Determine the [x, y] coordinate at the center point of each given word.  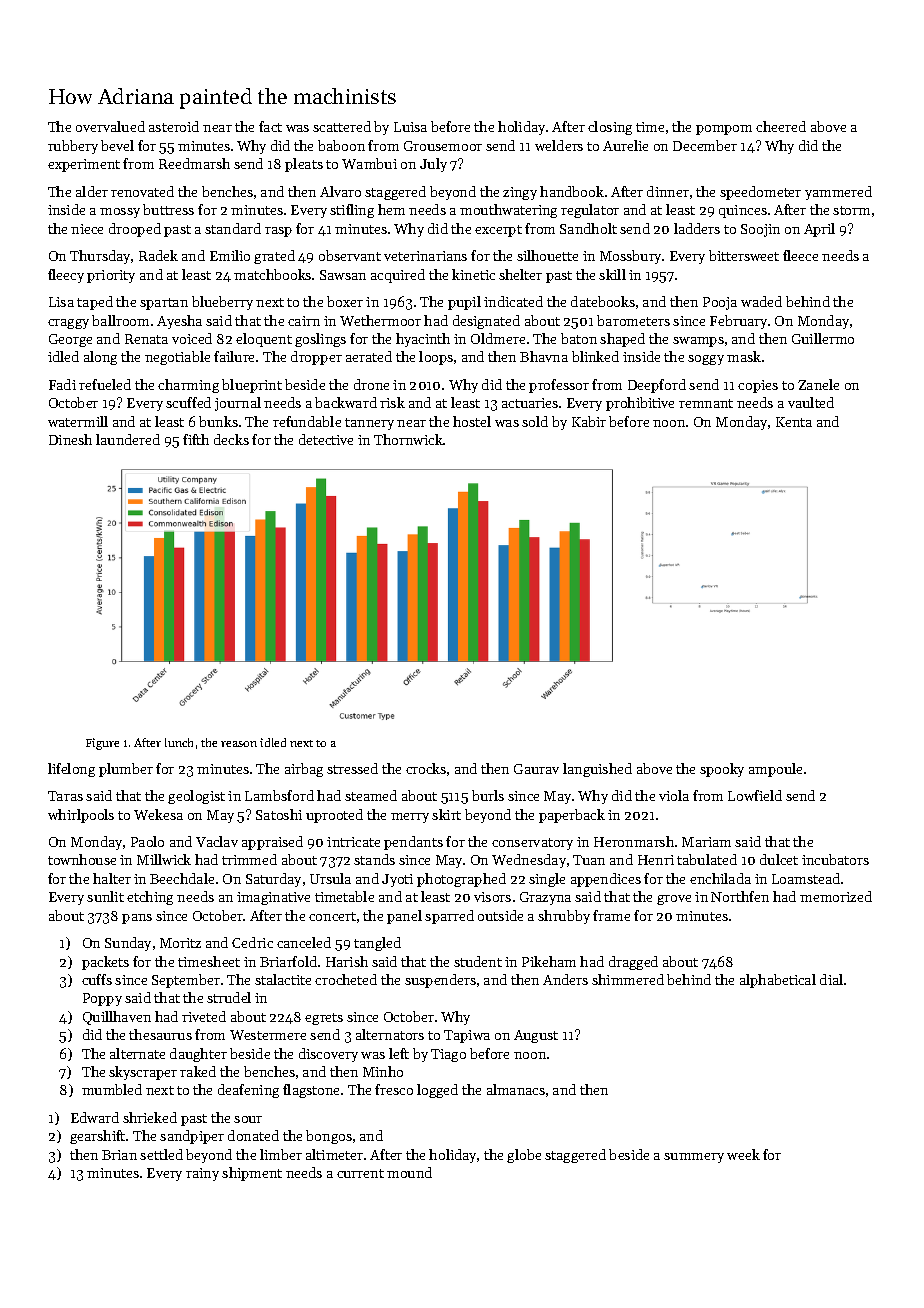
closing [610, 128]
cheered [781, 126]
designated [486, 322]
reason [239, 744]
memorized [836, 896]
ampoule [775, 770]
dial [831, 979]
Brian [119, 1155]
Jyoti [397, 880]
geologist [196, 797]
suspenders [440, 981]
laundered [128, 439]
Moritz [180, 943]
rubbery [73, 147]
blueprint [252, 386]
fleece [800, 255]
